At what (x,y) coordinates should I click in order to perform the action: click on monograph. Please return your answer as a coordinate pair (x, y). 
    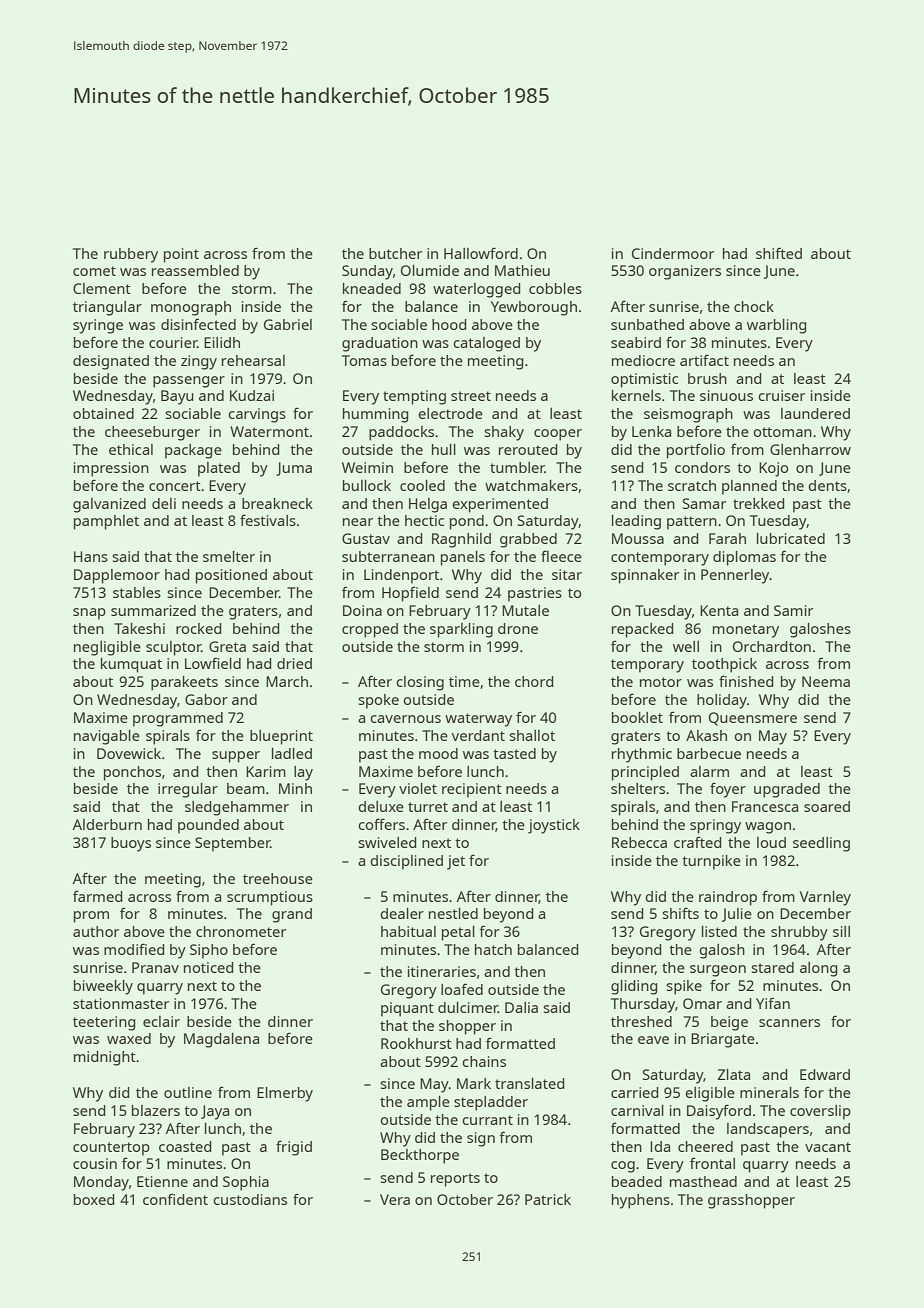
    Looking at the image, I should click on (191, 308).
